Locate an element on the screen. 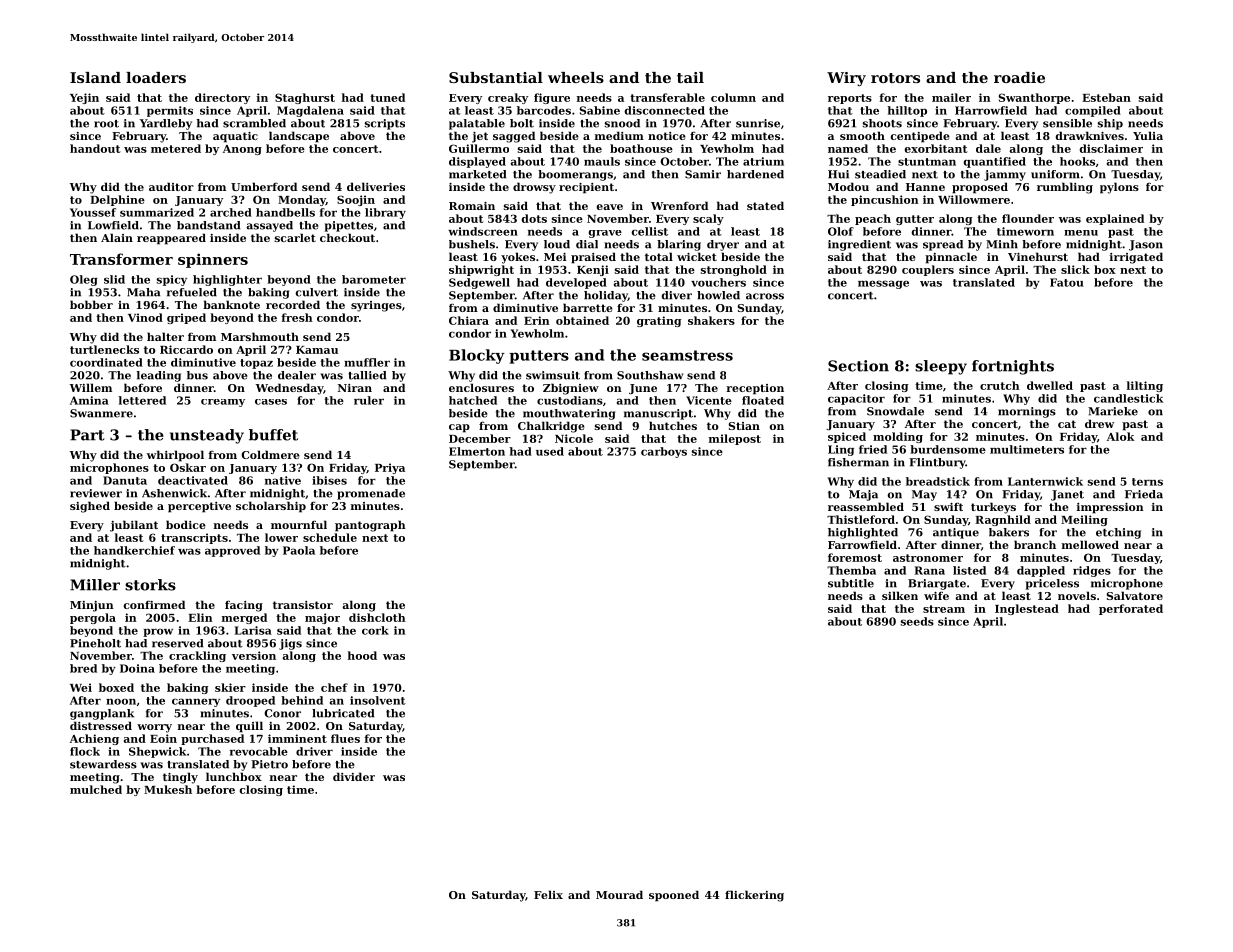  landscape is located at coordinates (299, 137).
